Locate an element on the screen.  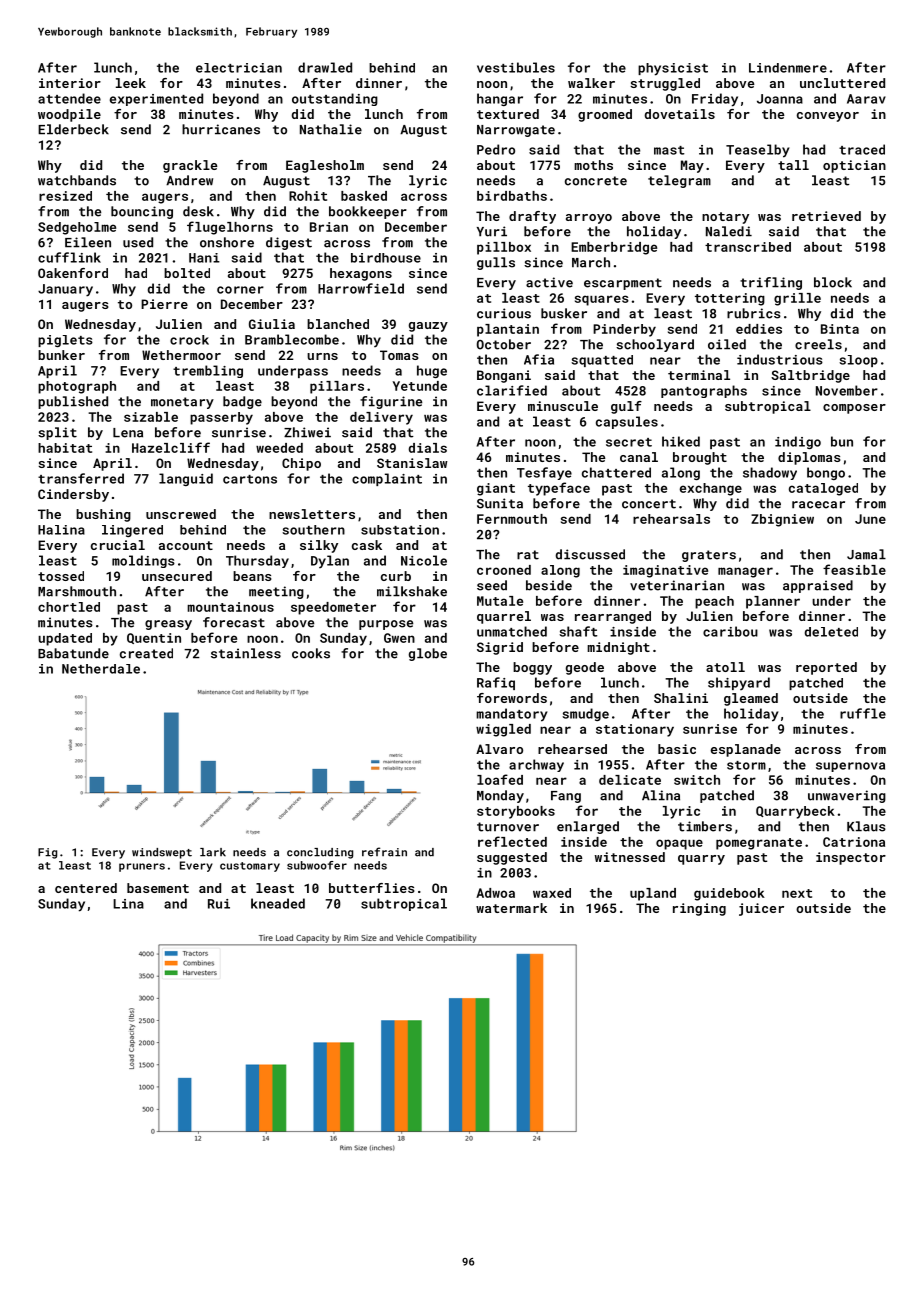
Elderbeck is located at coordinates (73, 129).
